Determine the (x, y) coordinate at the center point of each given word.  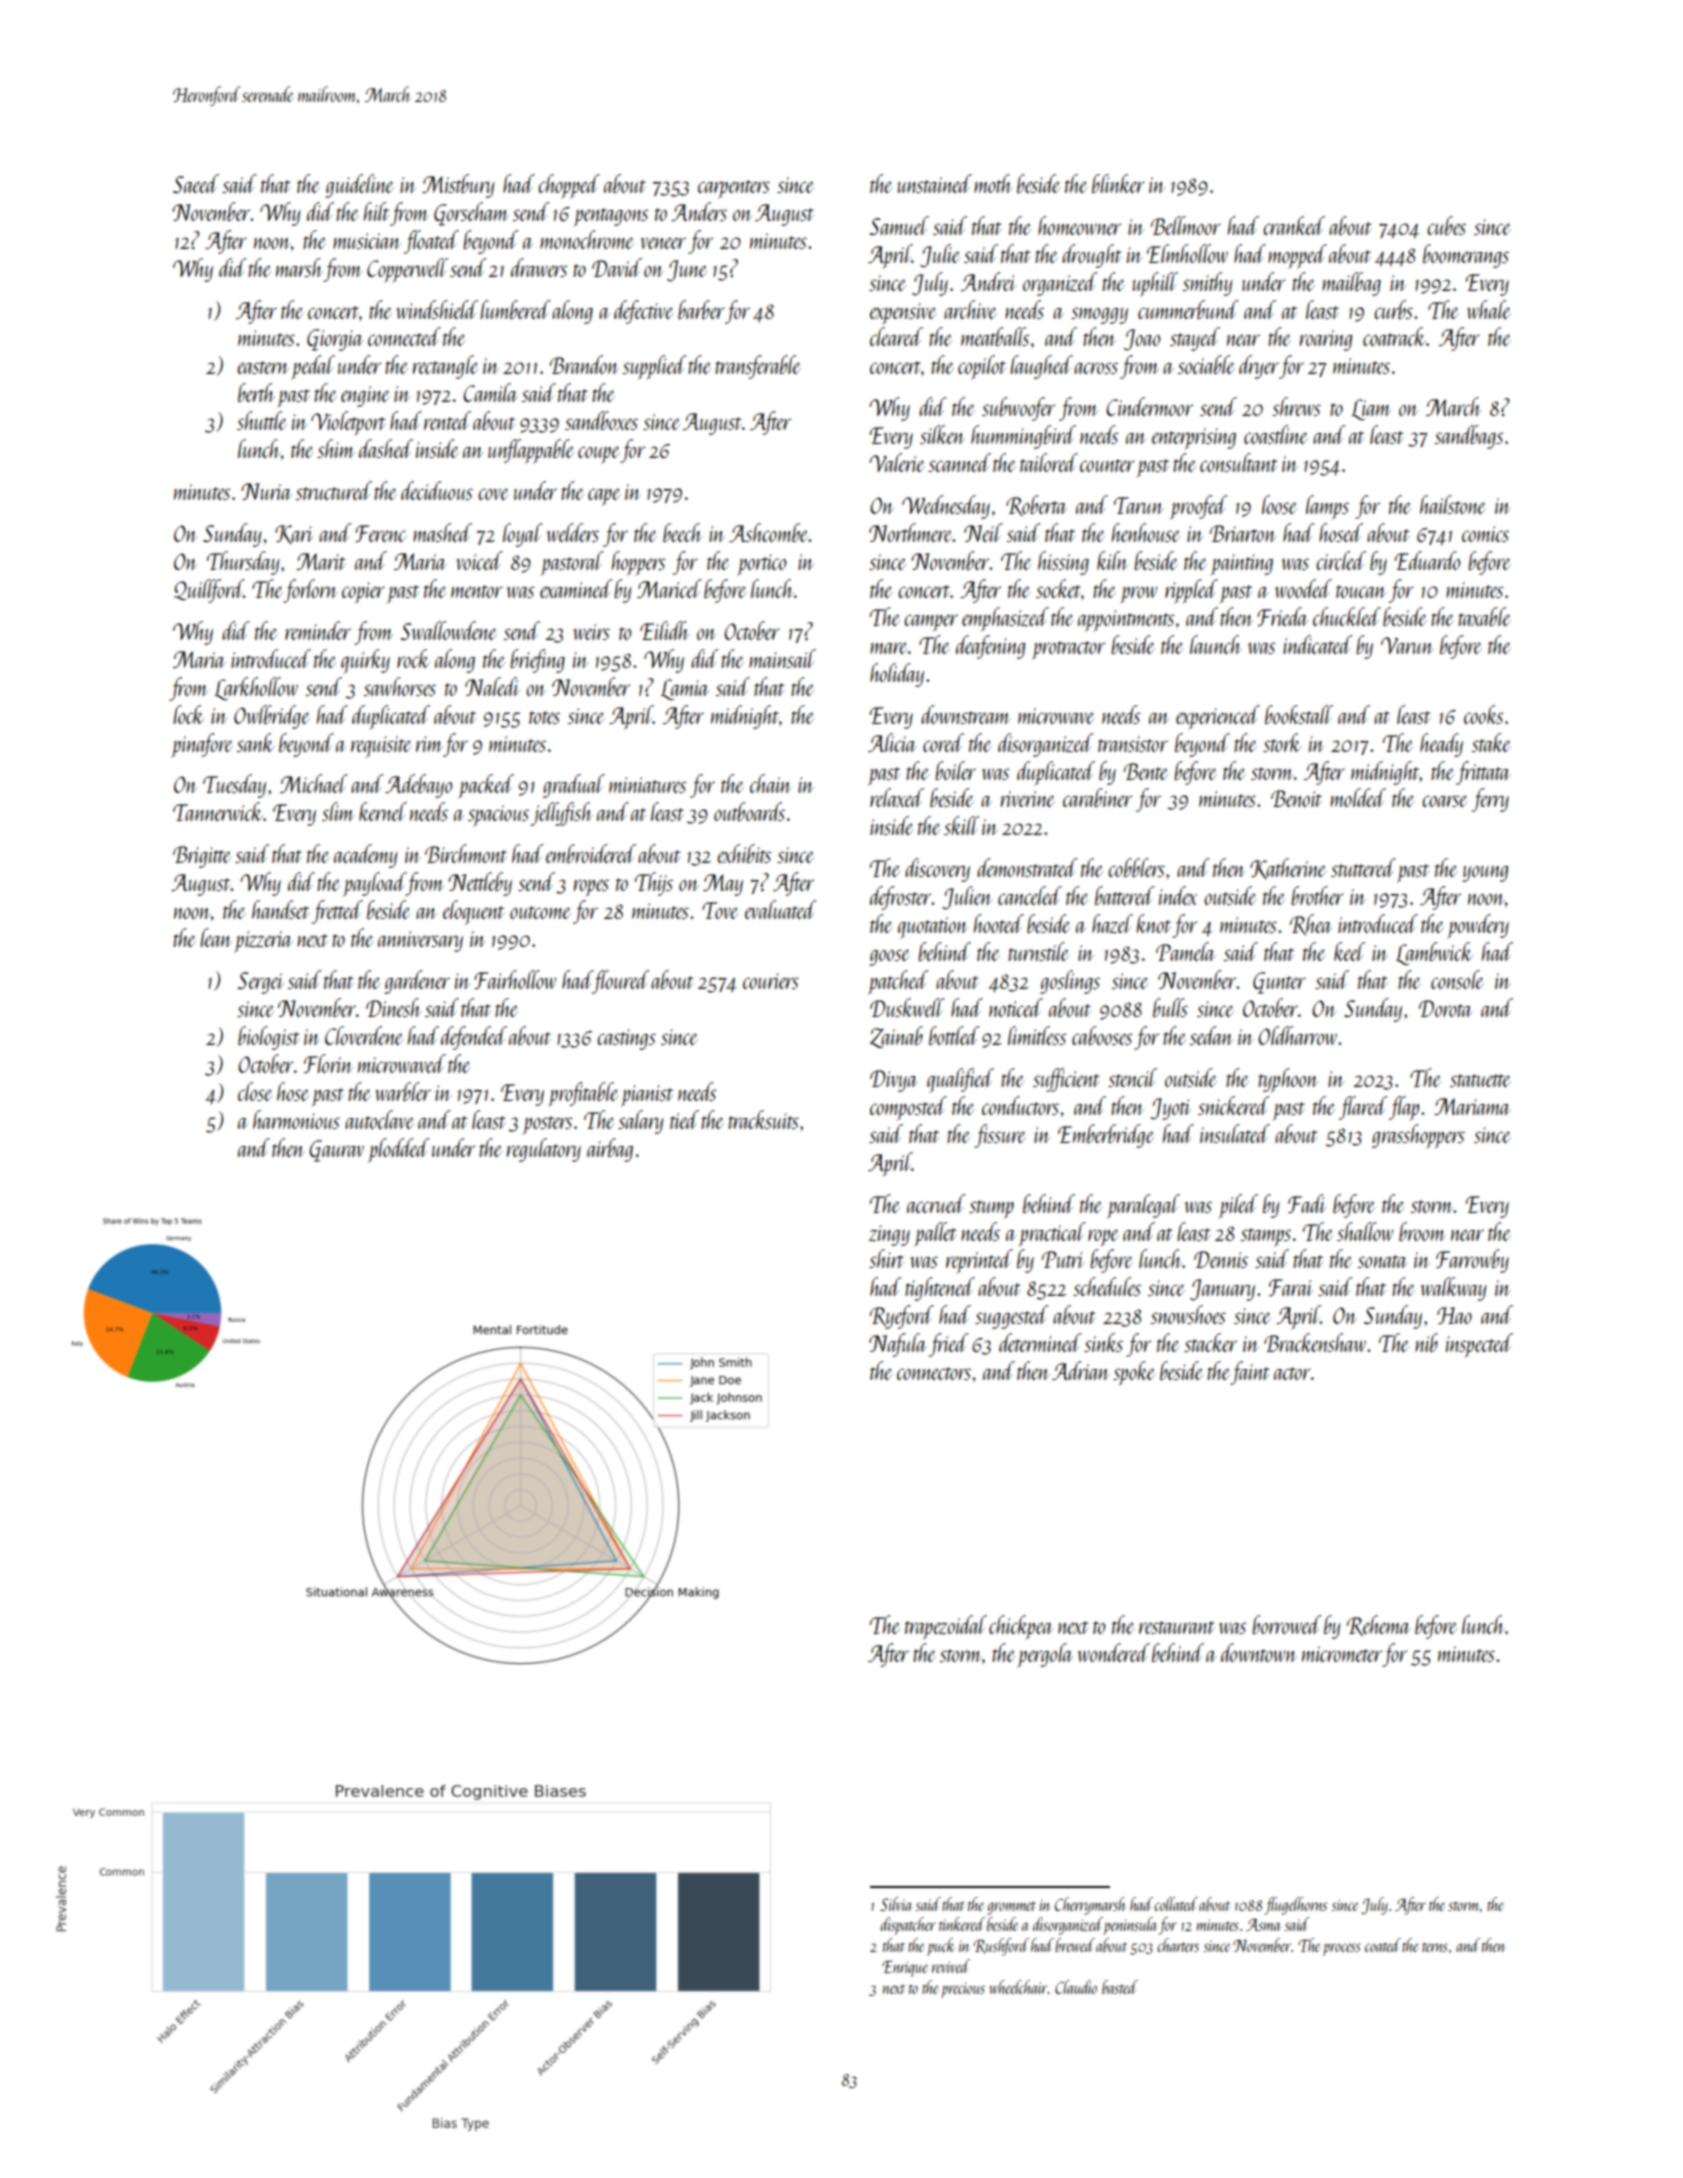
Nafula (898, 1345)
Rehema (1379, 1625)
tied (684, 1119)
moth (993, 183)
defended (474, 1038)
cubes (1446, 225)
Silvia (896, 1904)
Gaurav (336, 1151)
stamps (1266, 1237)
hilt (376, 211)
